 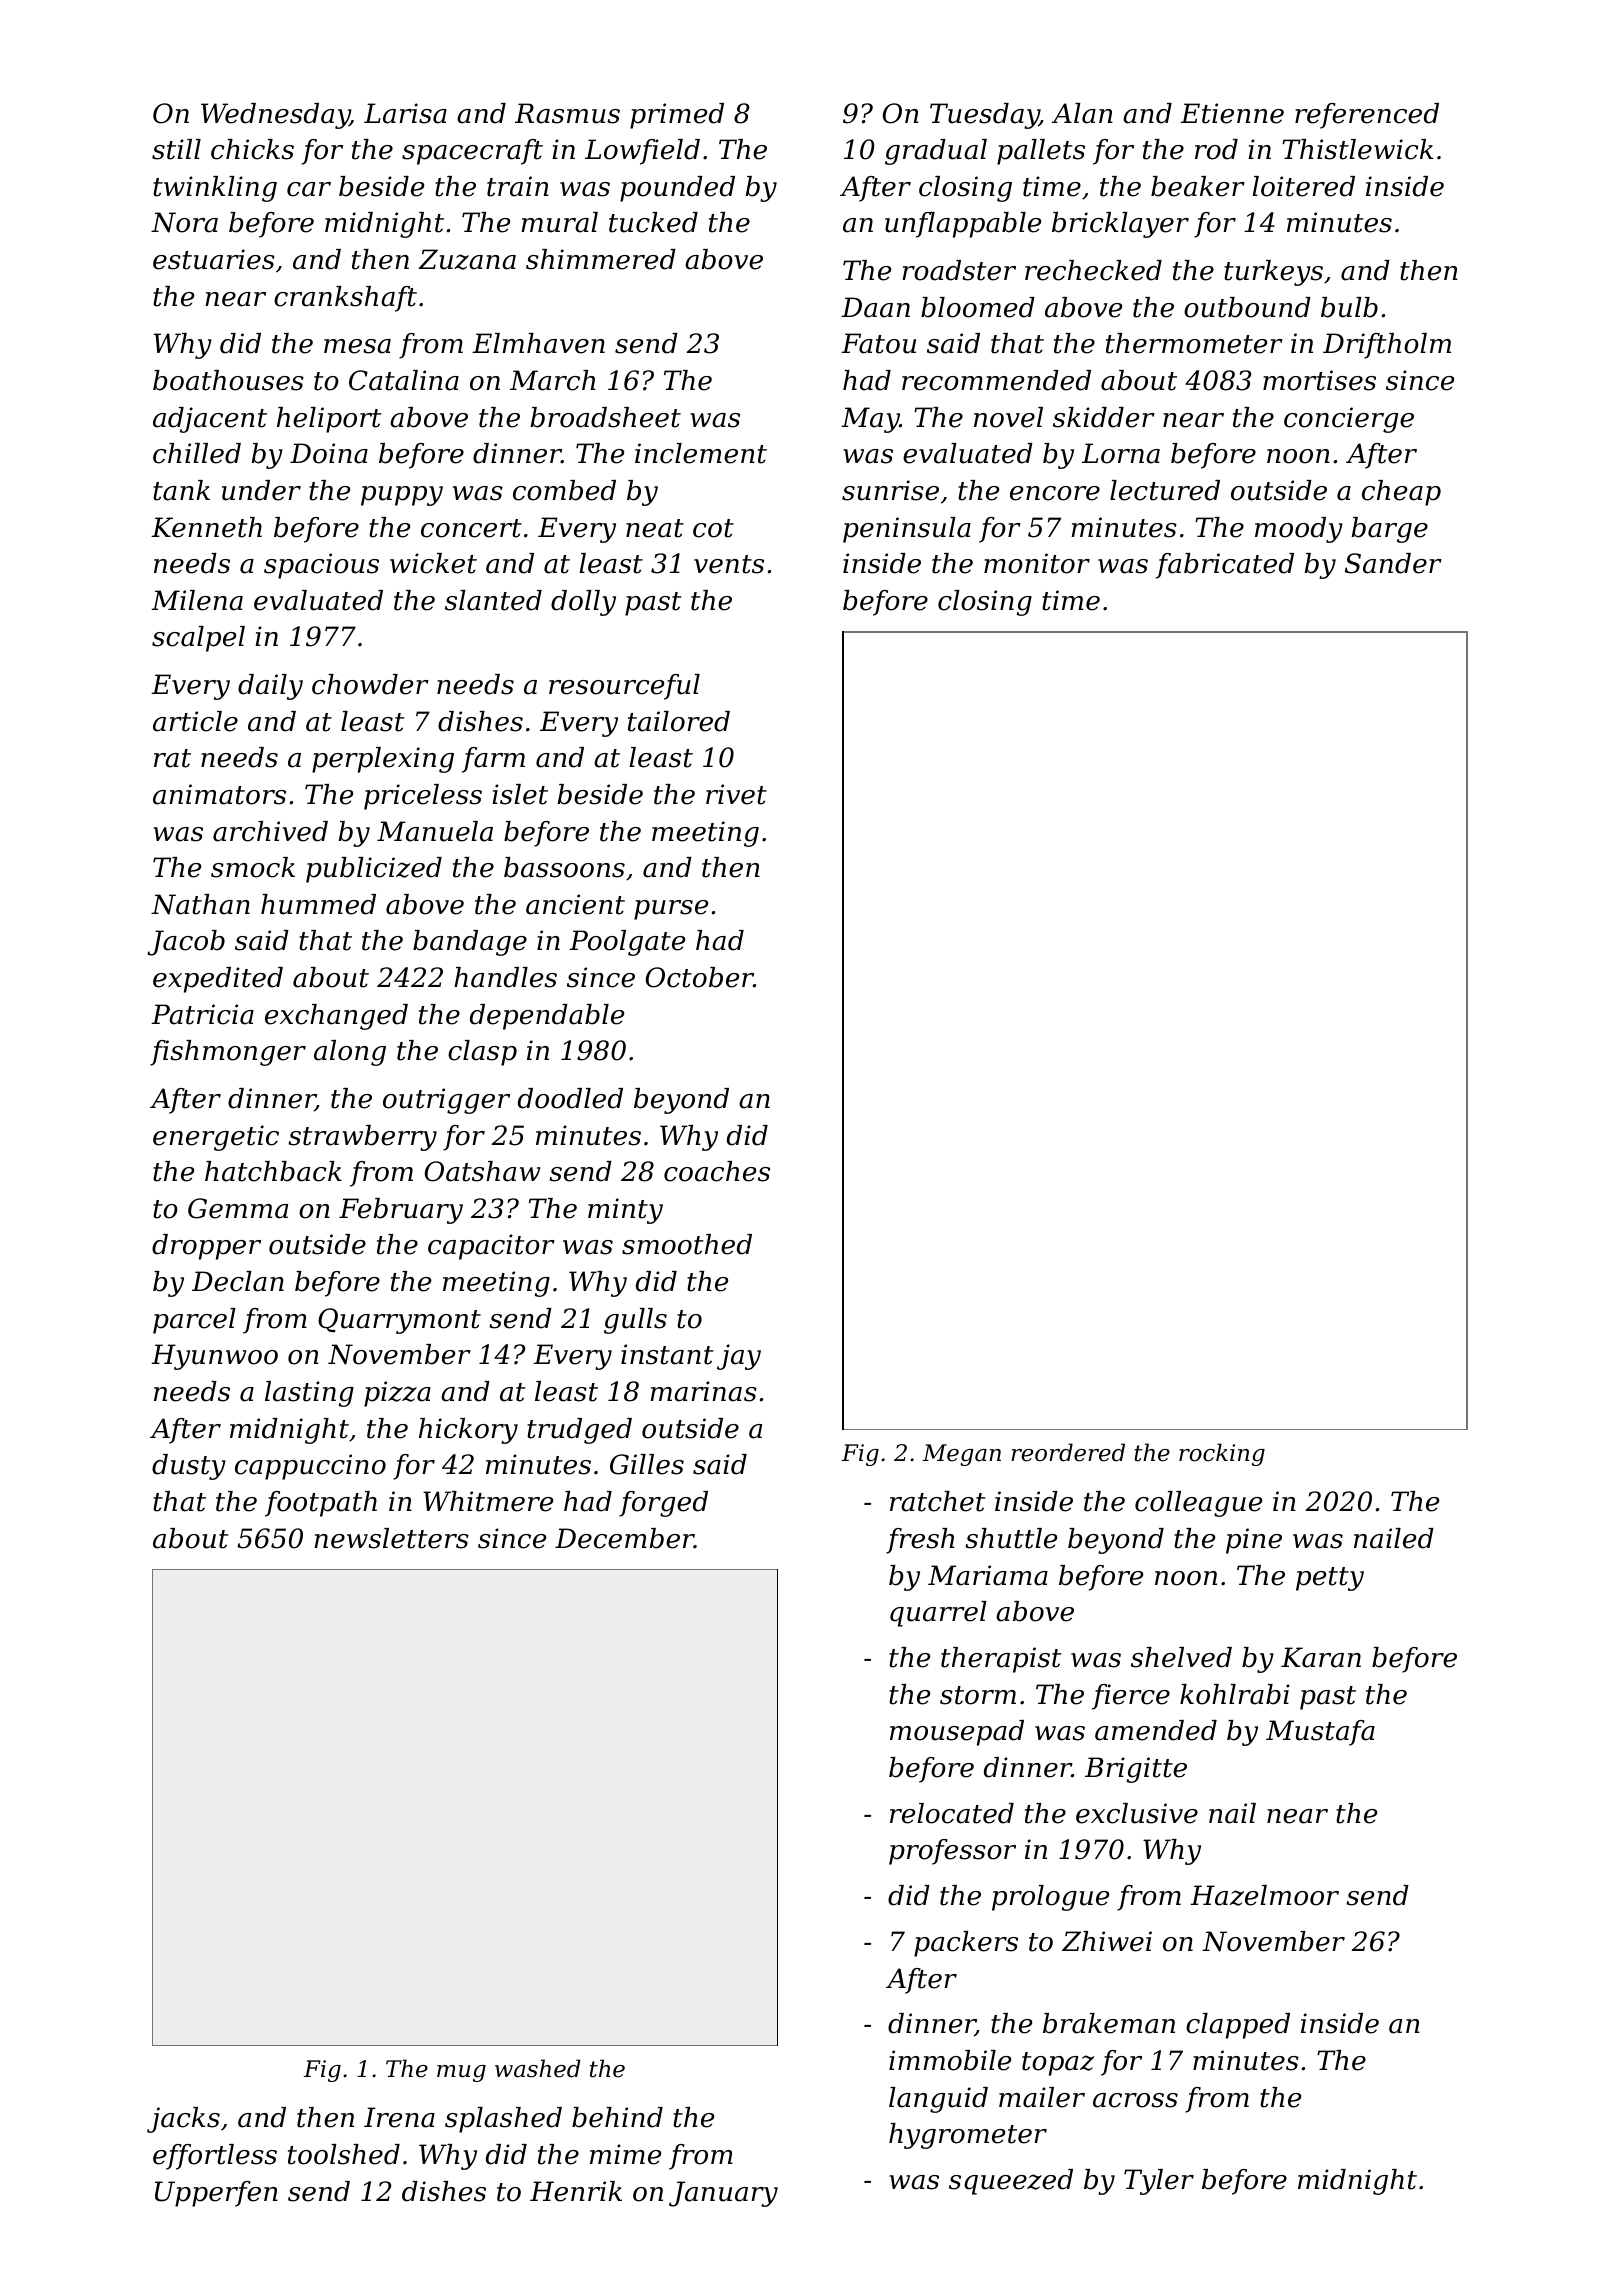 What do you see at coordinates (275, 116) in the page?
I see `Wednesday` at bounding box center [275, 116].
